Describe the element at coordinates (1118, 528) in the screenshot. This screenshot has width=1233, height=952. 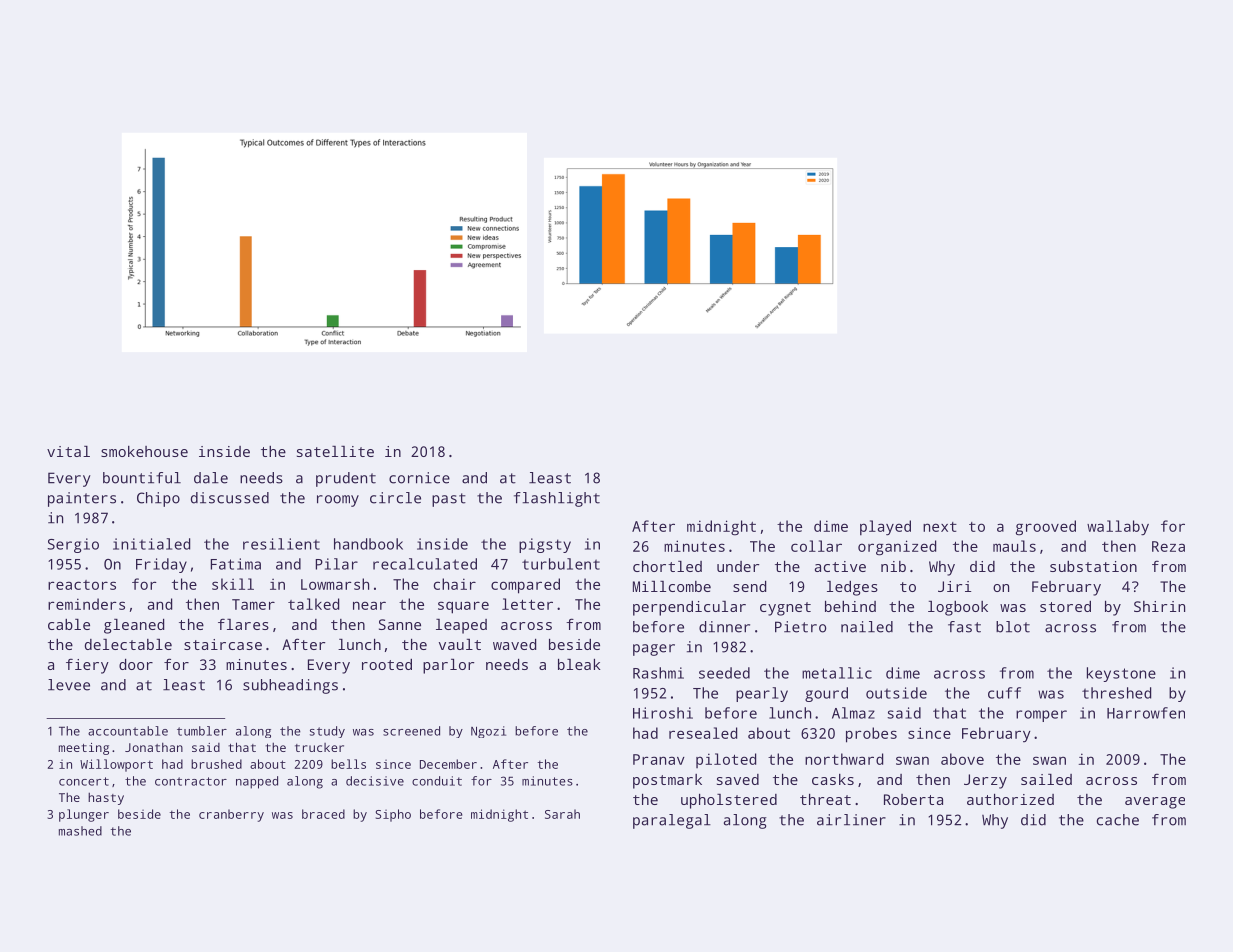
I see `wallaby` at that location.
